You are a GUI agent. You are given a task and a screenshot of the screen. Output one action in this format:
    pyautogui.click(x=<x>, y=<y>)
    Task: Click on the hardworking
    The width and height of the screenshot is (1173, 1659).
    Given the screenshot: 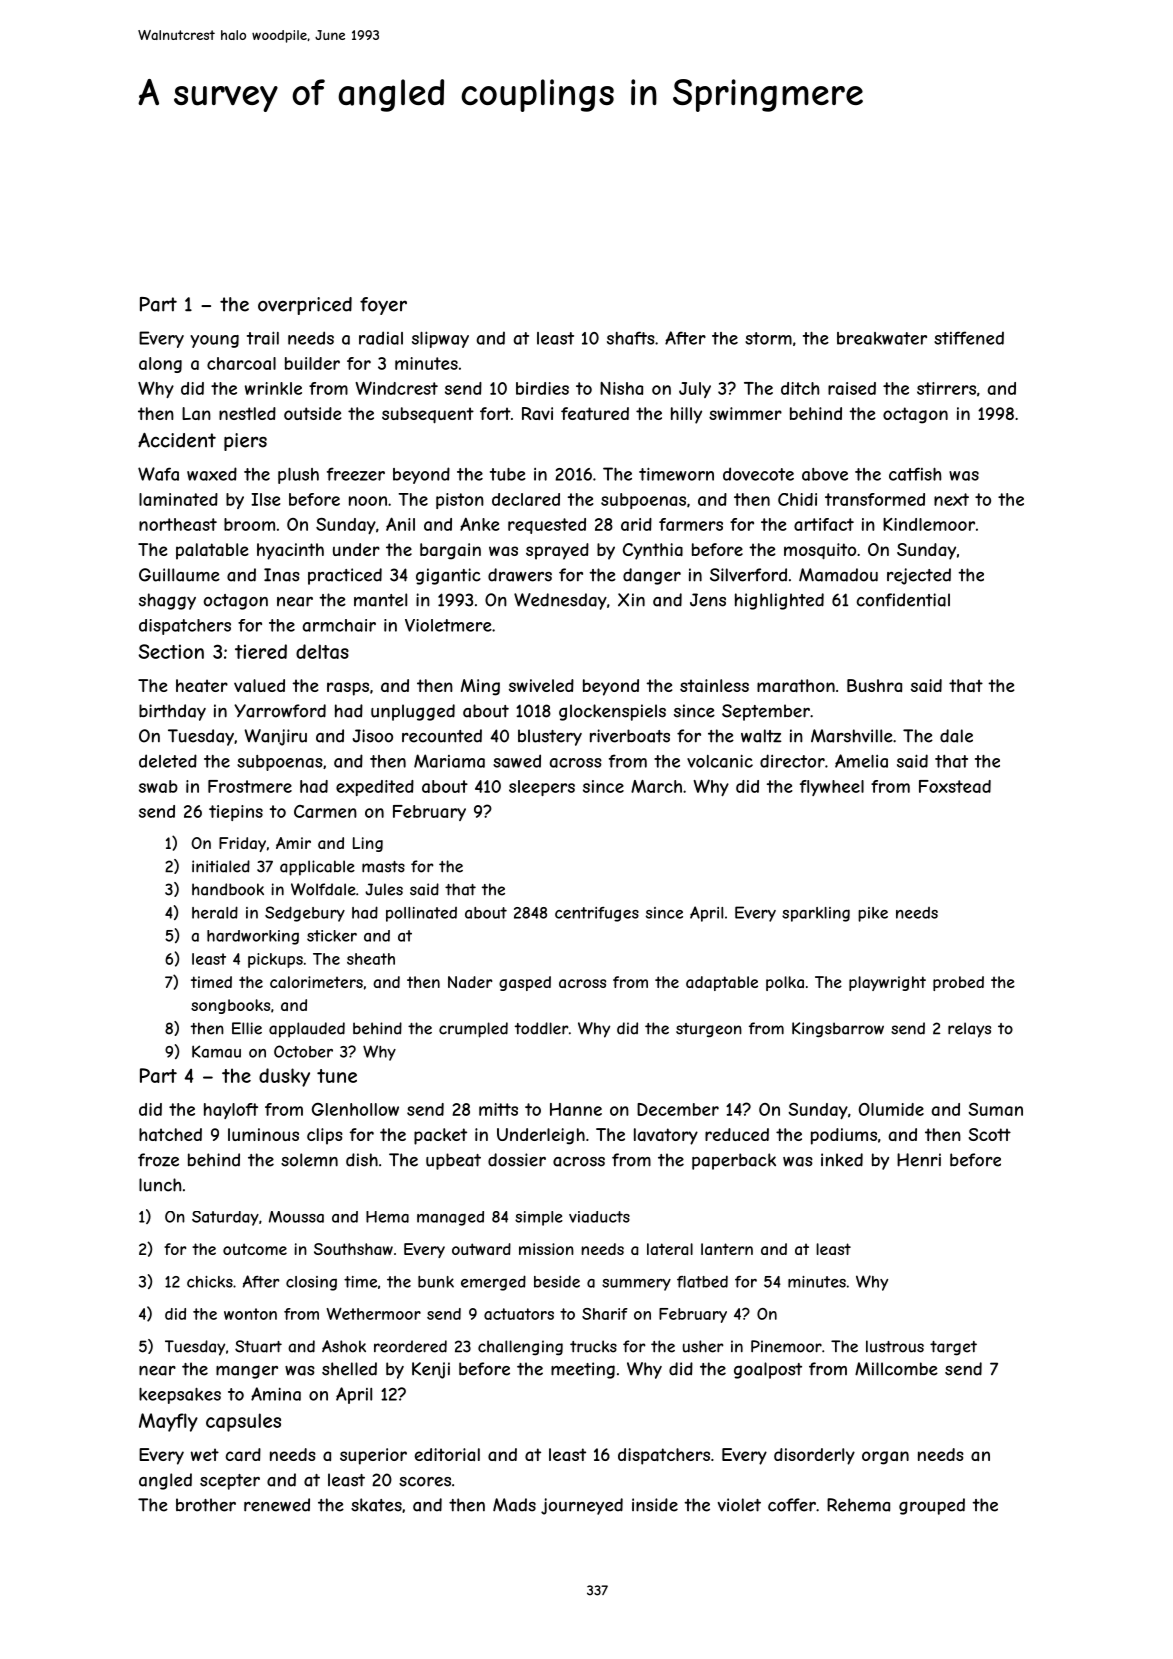 What is the action you would take?
    pyautogui.click(x=253, y=937)
